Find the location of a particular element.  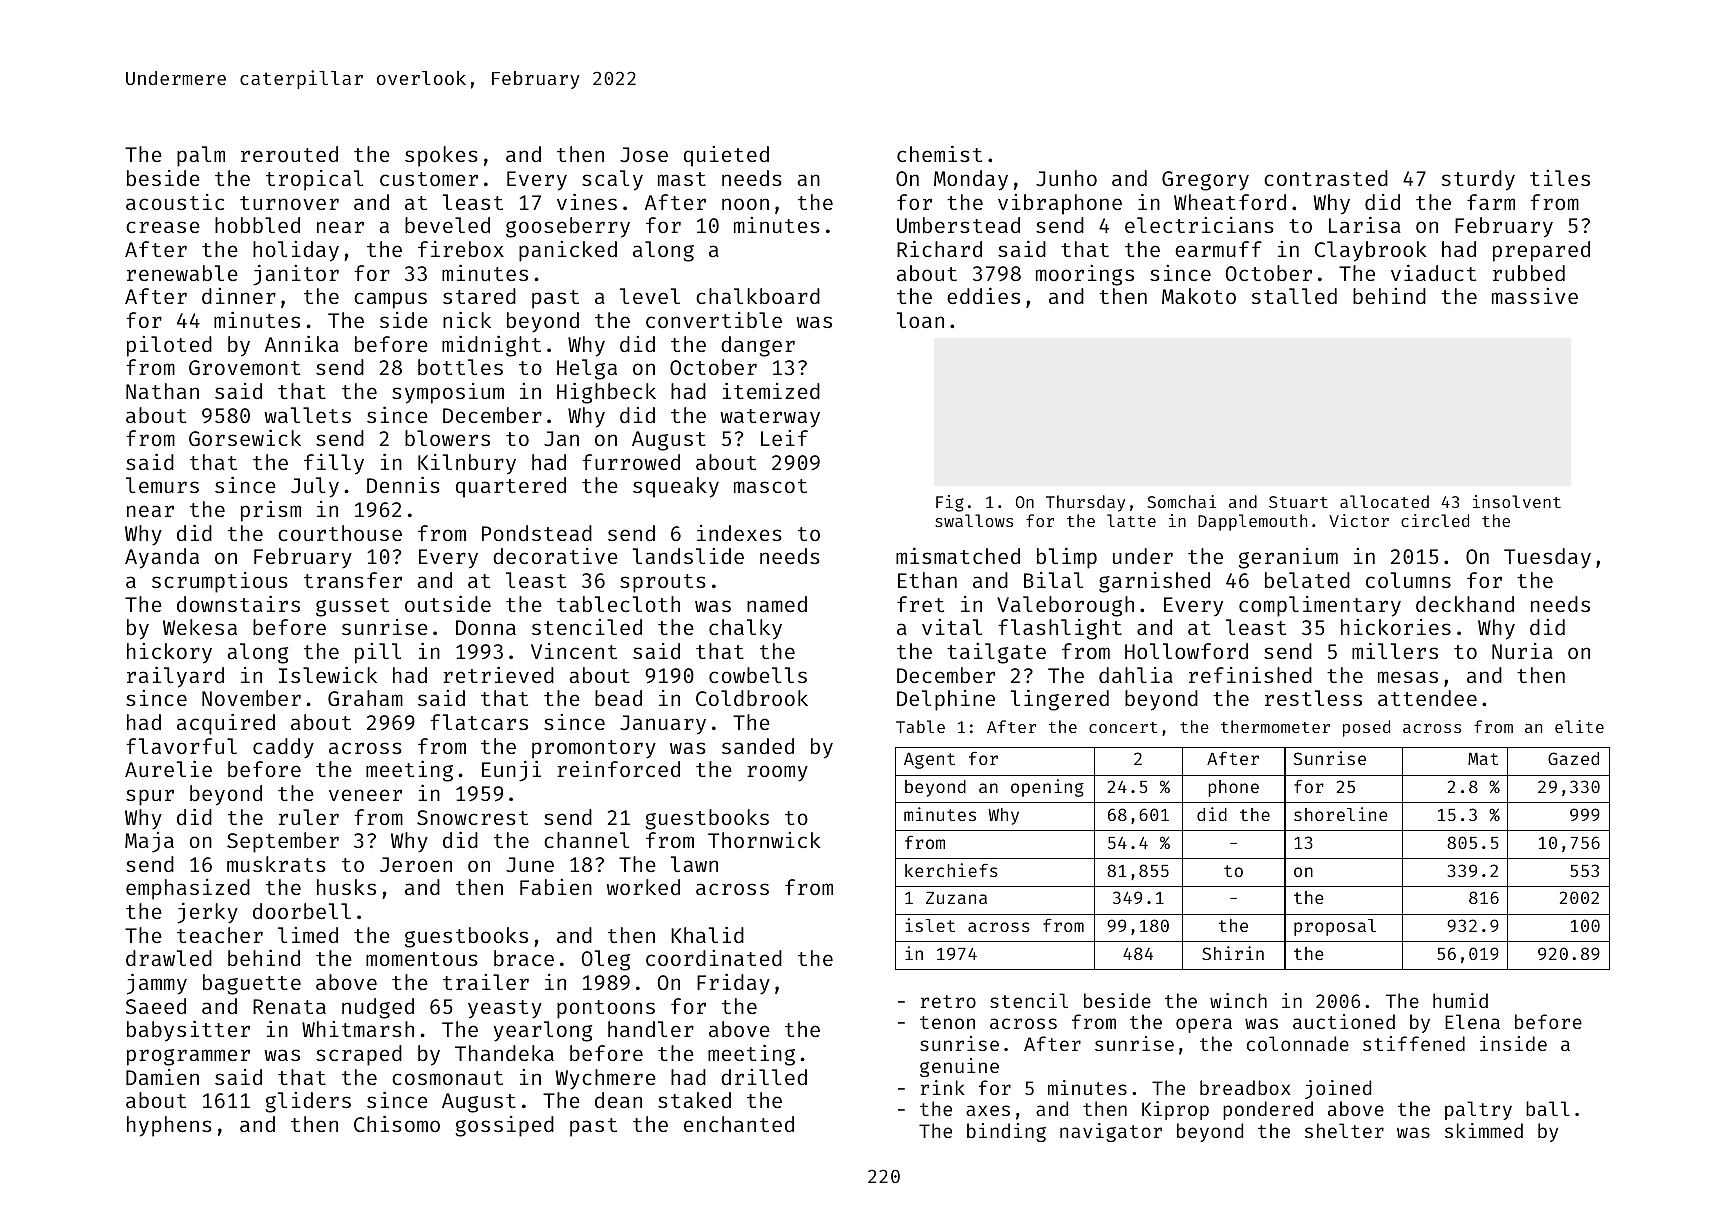

Graham is located at coordinates (365, 698).
